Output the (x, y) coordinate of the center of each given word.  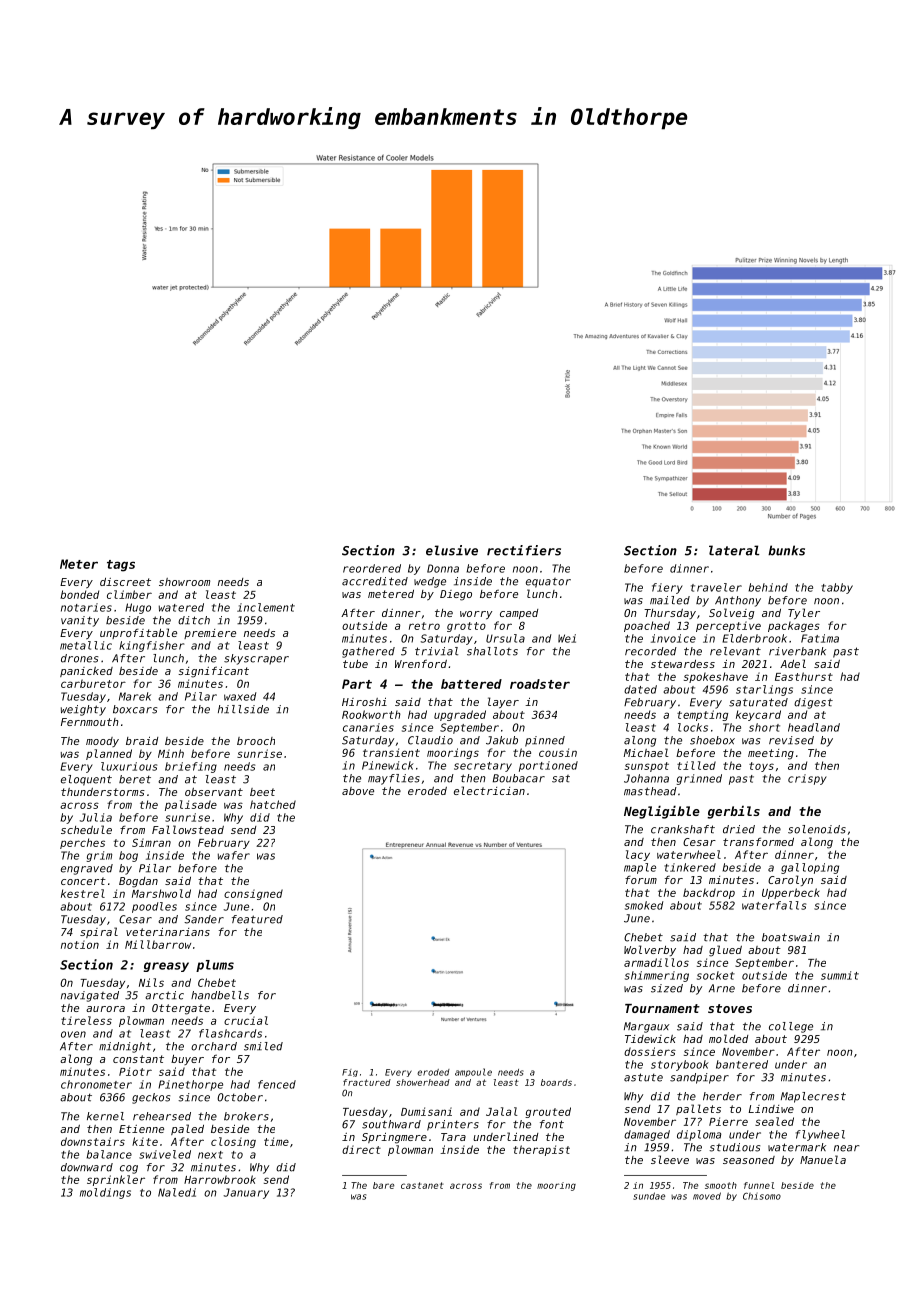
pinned (545, 741)
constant (138, 1059)
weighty (83, 710)
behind (768, 587)
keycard (758, 715)
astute (643, 1077)
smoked (644, 905)
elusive (452, 550)
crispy (807, 779)
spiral (99, 932)
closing (233, 1142)
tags (121, 566)
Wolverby (650, 950)
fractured (367, 1082)
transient (391, 752)
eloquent (86, 780)
